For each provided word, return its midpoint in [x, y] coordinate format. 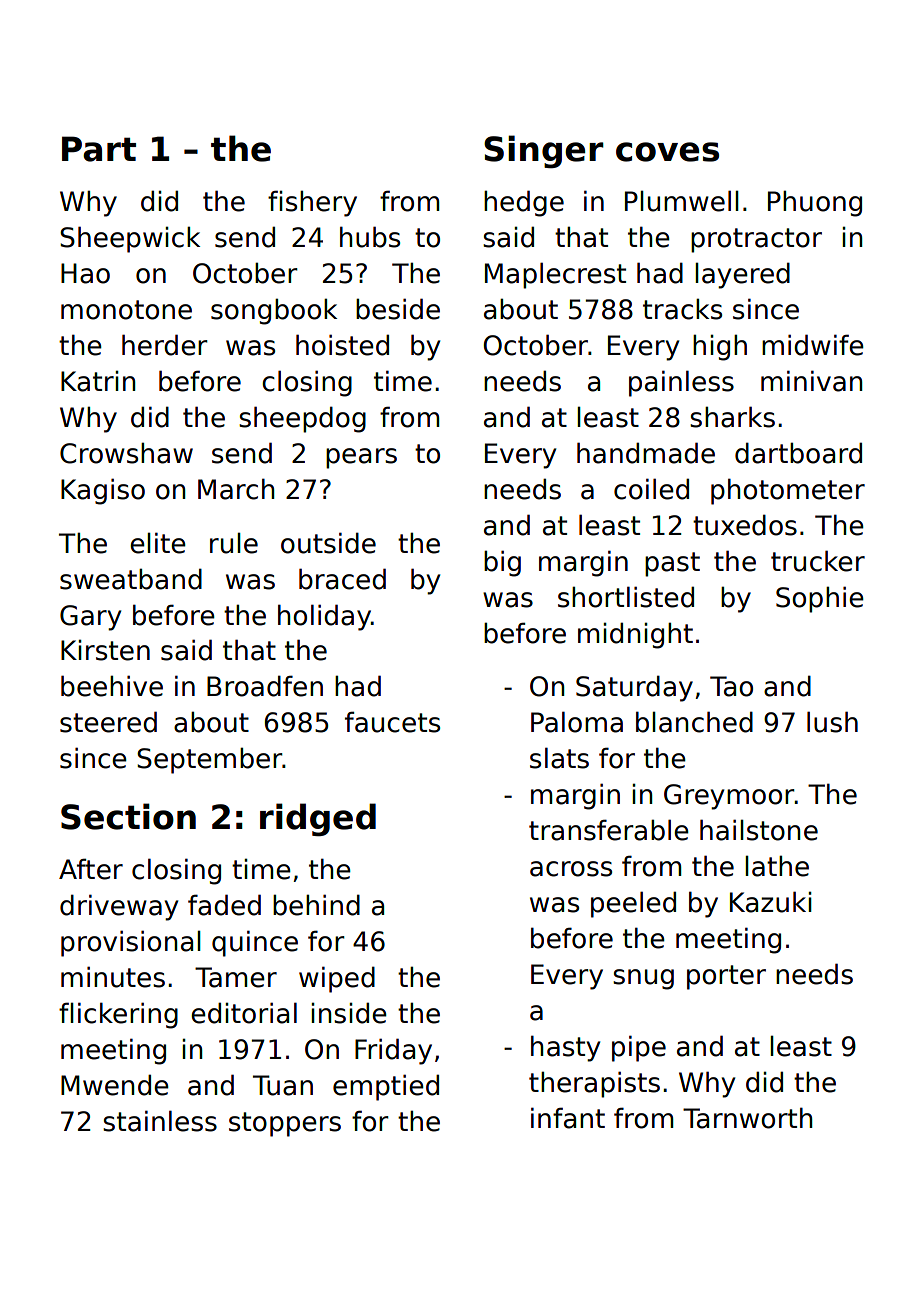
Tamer [236, 977]
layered [742, 275]
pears [361, 458]
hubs [370, 237]
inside [349, 1013]
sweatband [131, 579]
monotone [126, 310]
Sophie [820, 599]
